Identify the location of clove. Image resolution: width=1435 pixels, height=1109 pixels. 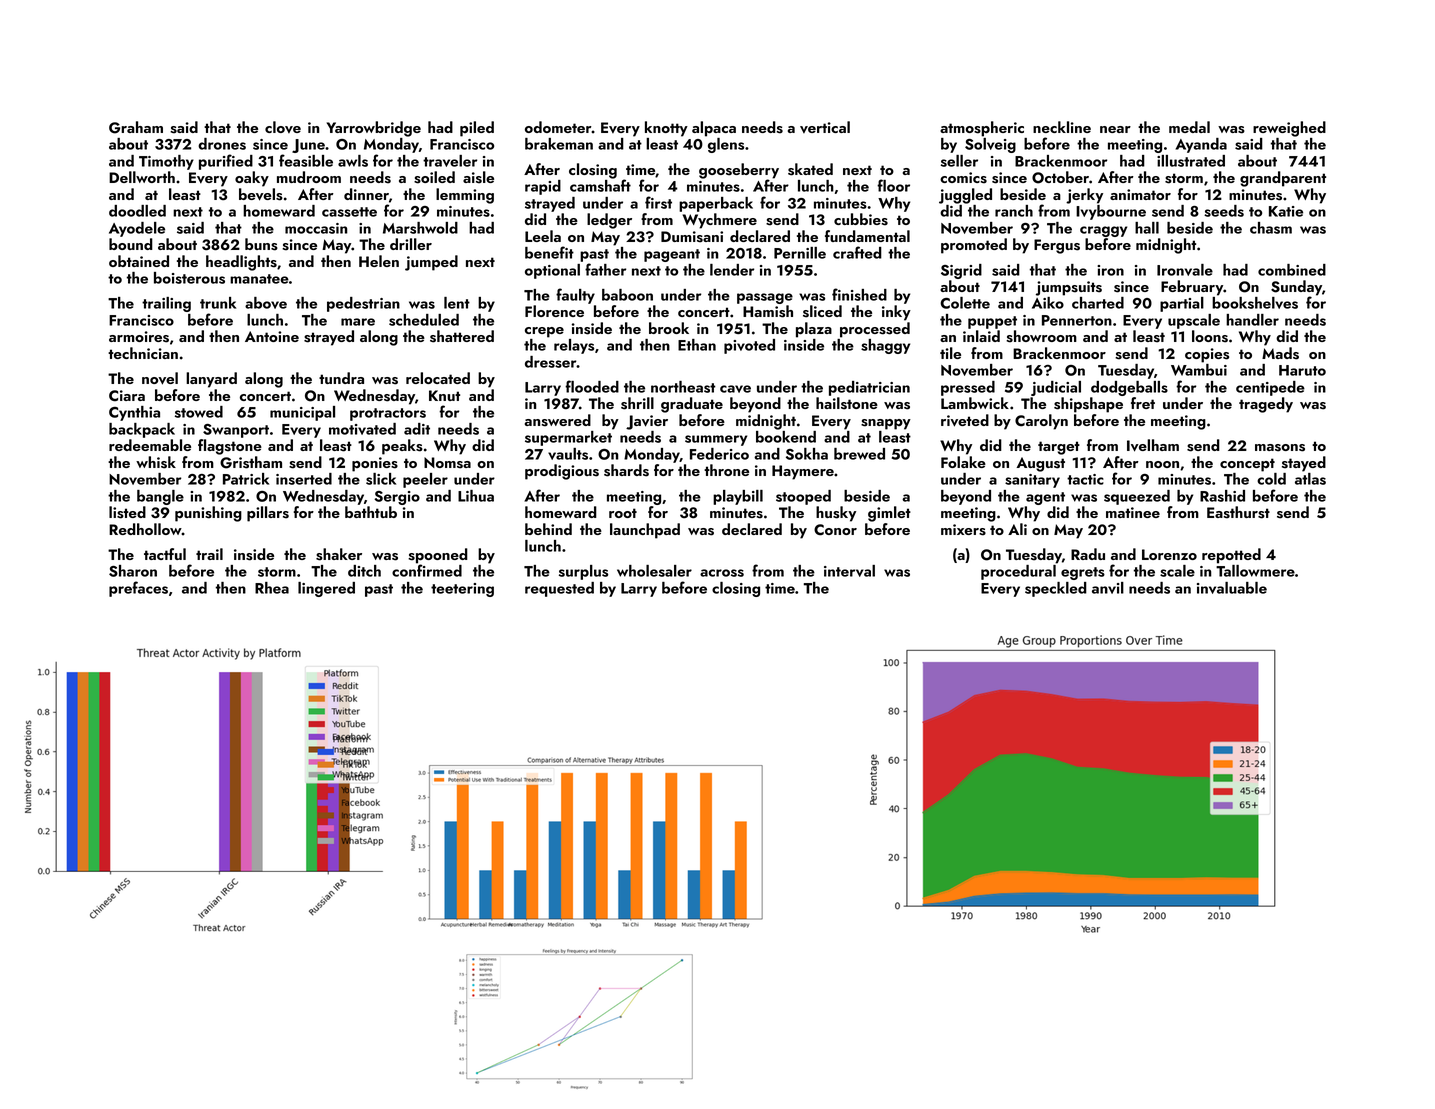
(283, 127).
